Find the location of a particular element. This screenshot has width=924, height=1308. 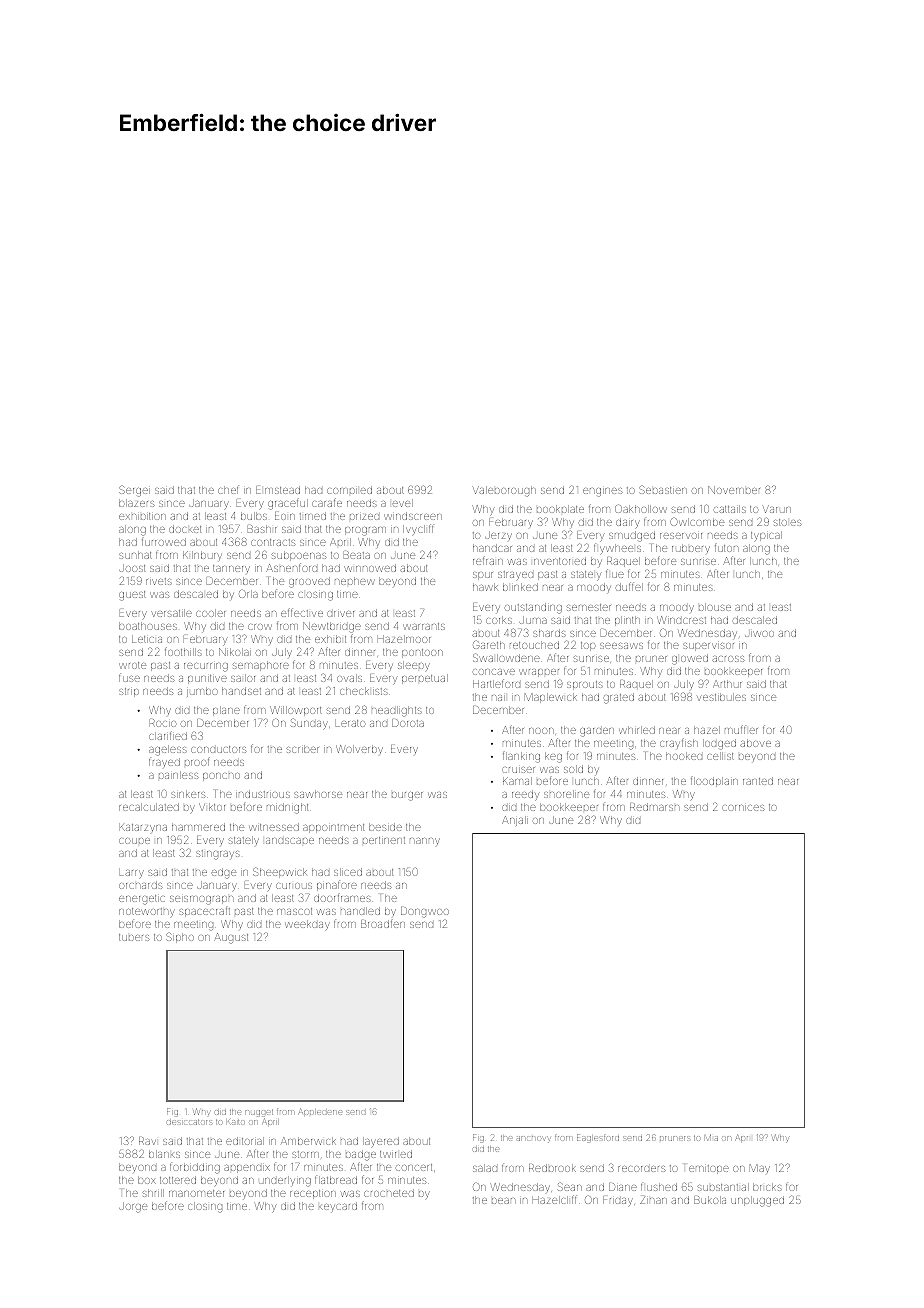

Katarzyna is located at coordinates (143, 828).
